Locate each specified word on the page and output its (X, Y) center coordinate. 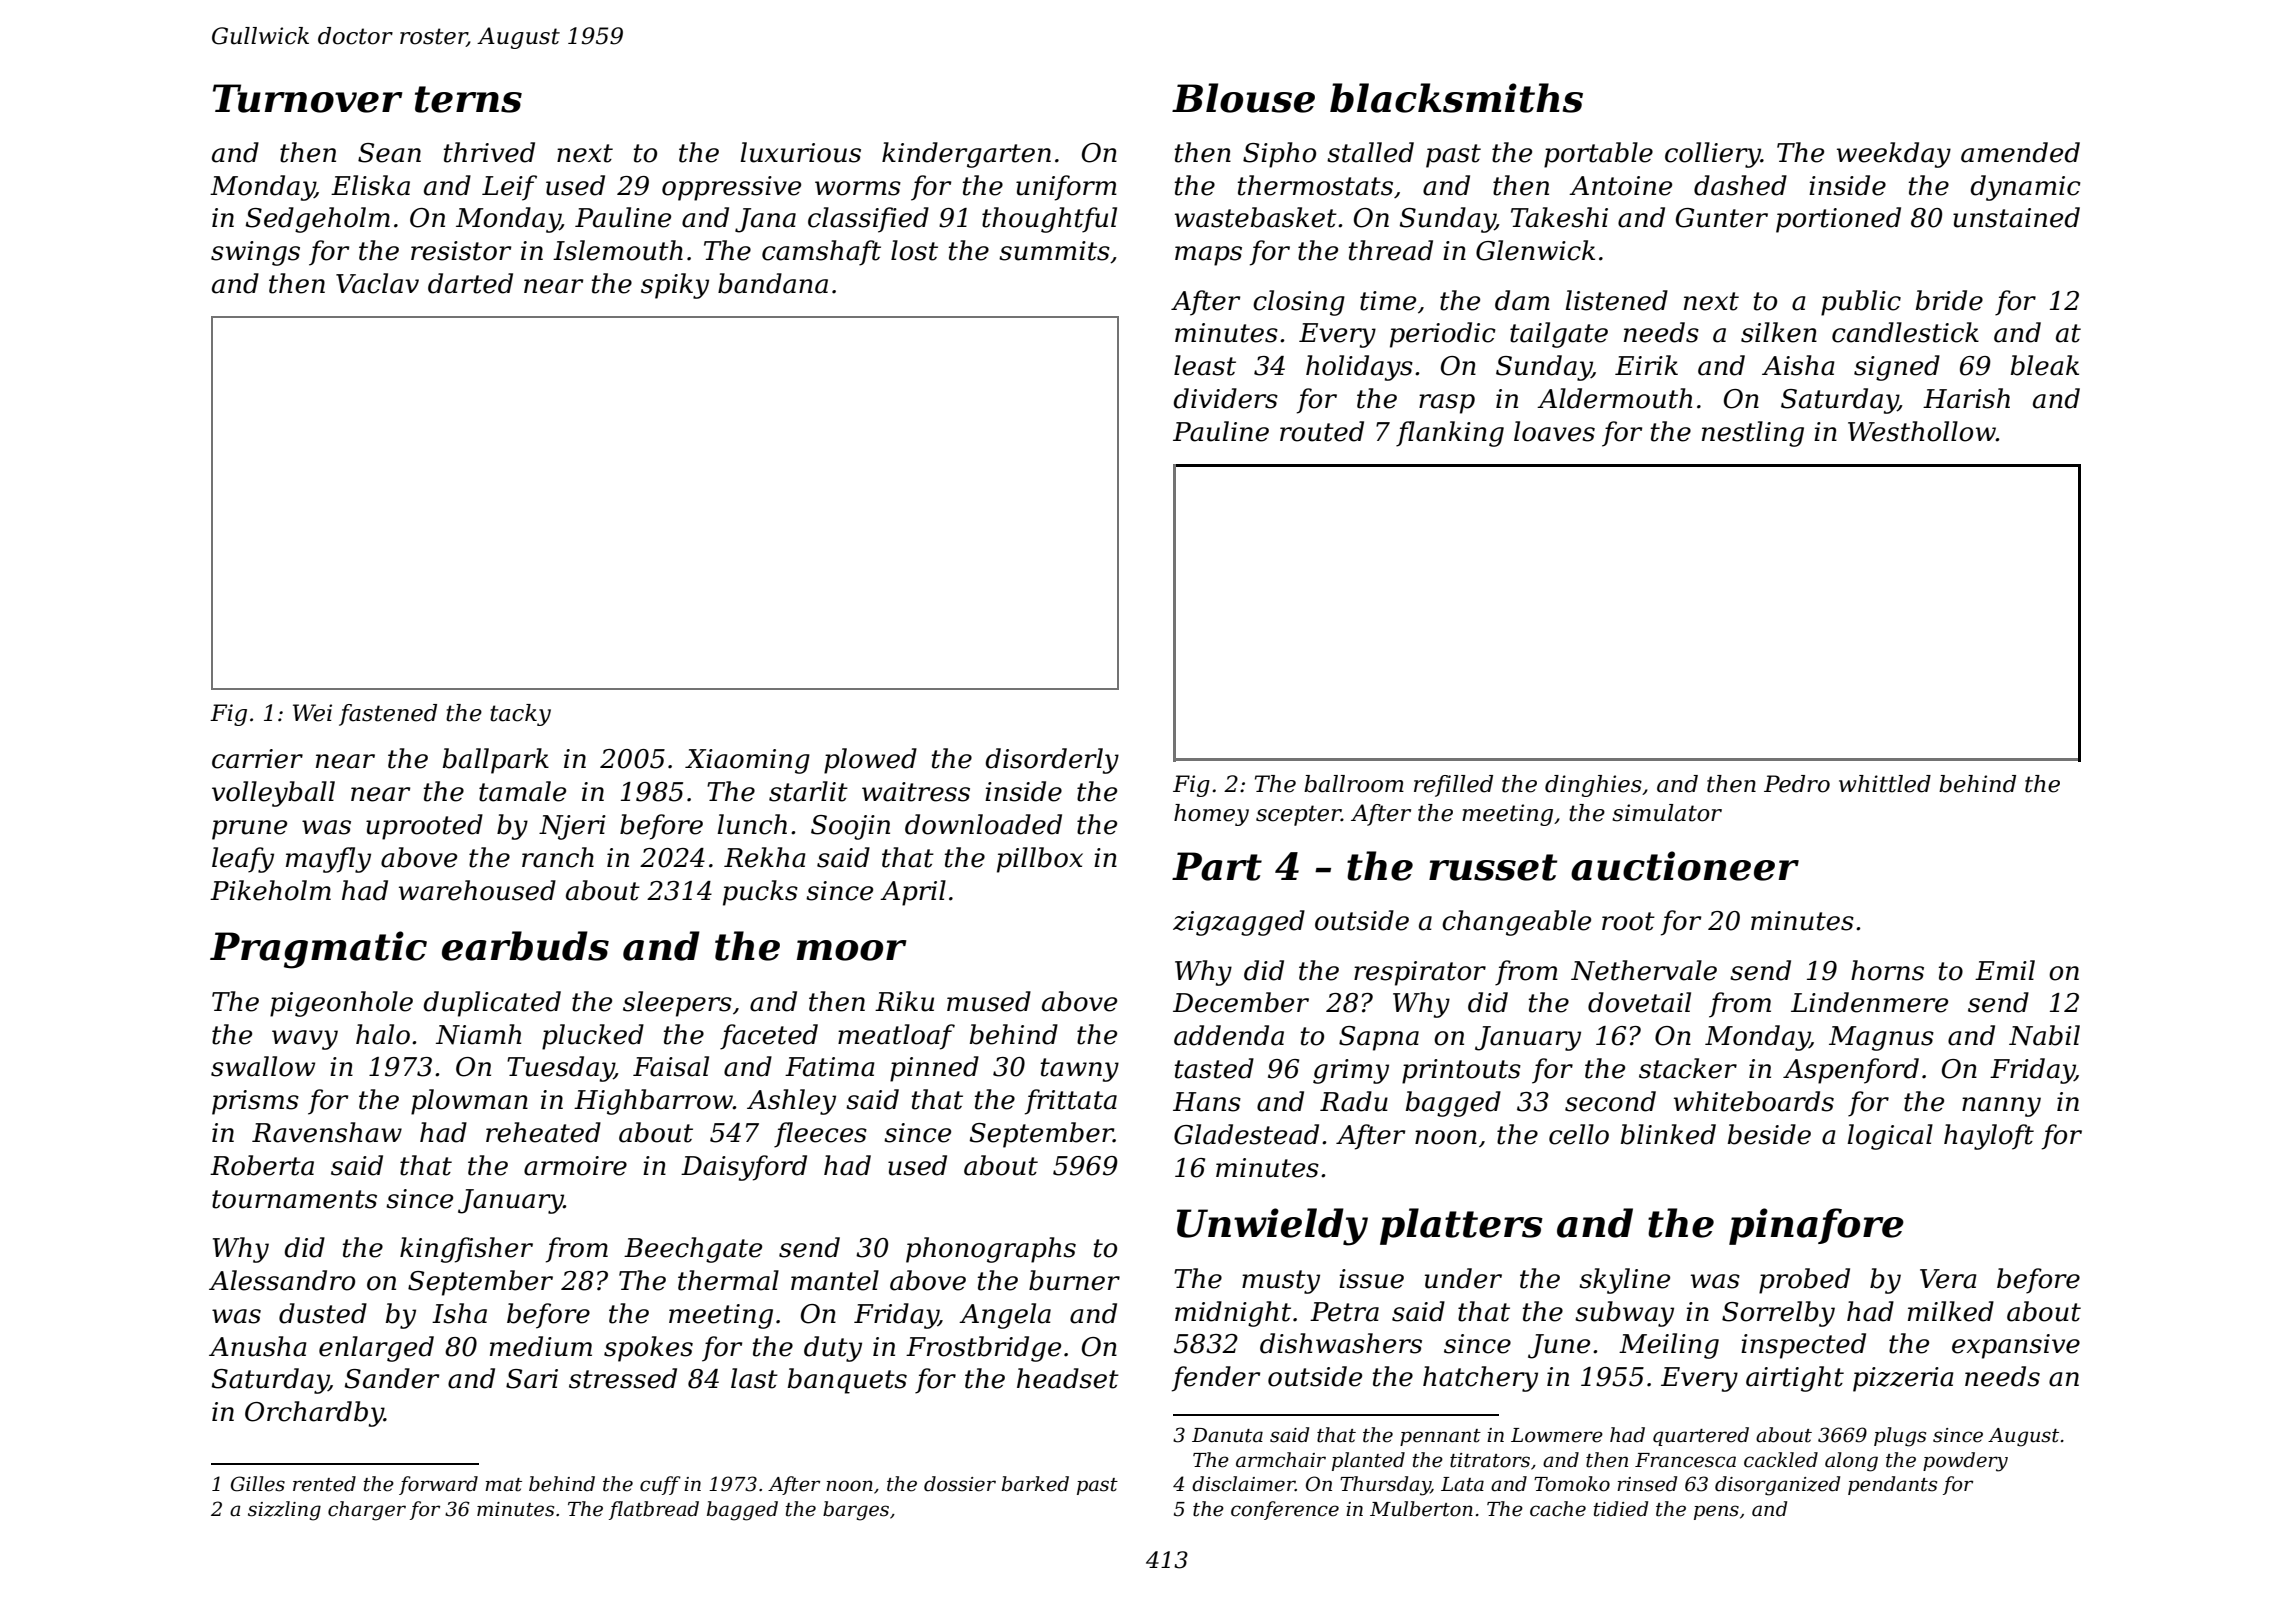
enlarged (376, 1349)
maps (1208, 256)
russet (1493, 867)
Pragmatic (318, 950)
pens (1716, 1512)
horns (1887, 970)
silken (1779, 332)
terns (468, 99)
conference (1285, 1510)
